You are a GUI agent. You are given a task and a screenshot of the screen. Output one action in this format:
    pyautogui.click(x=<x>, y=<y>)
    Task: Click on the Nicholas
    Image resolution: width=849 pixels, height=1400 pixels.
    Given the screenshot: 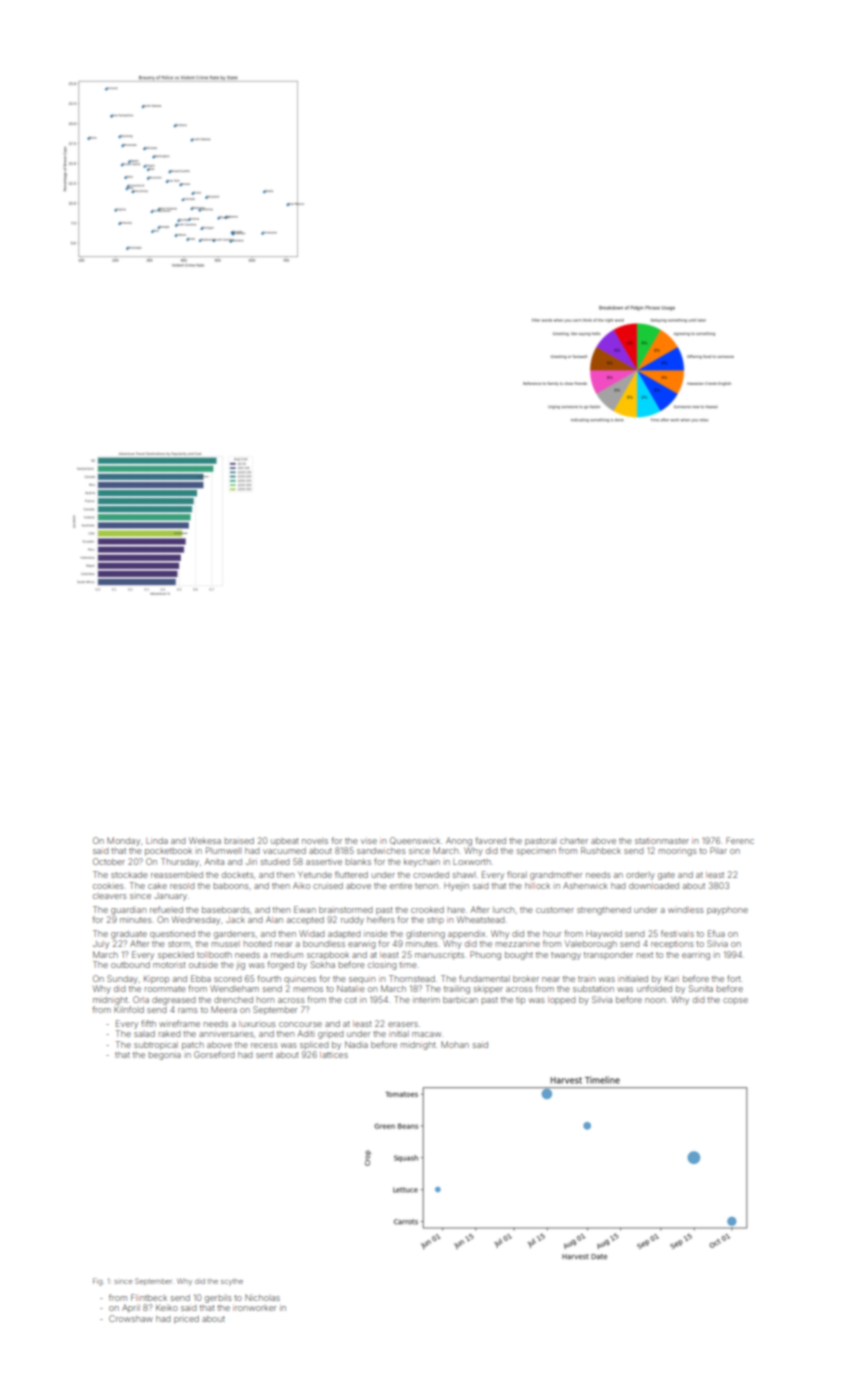 What is the action you would take?
    pyautogui.click(x=262, y=1297)
